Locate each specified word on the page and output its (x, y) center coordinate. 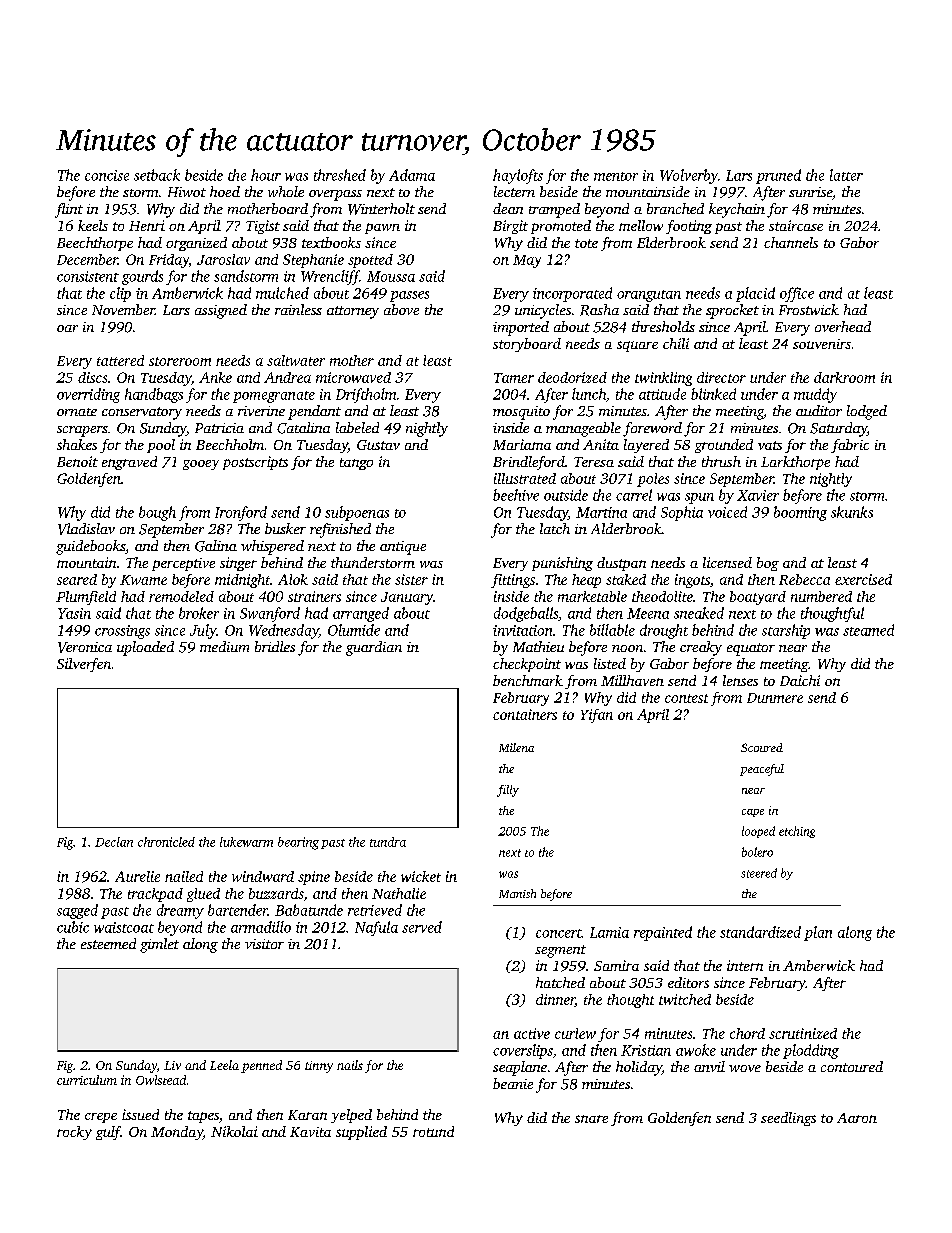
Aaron (857, 1118)
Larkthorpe (795, 463)
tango (356, 464)
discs (92, 377)
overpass (335, 195)
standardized (760, 932)
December (87, 259)
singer (238, 564)
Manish (517, 893)
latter (846, 175)
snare (591, 1119)
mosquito (521, 413)
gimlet (159, 945)
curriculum (87, 1080)
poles (653, 480)
